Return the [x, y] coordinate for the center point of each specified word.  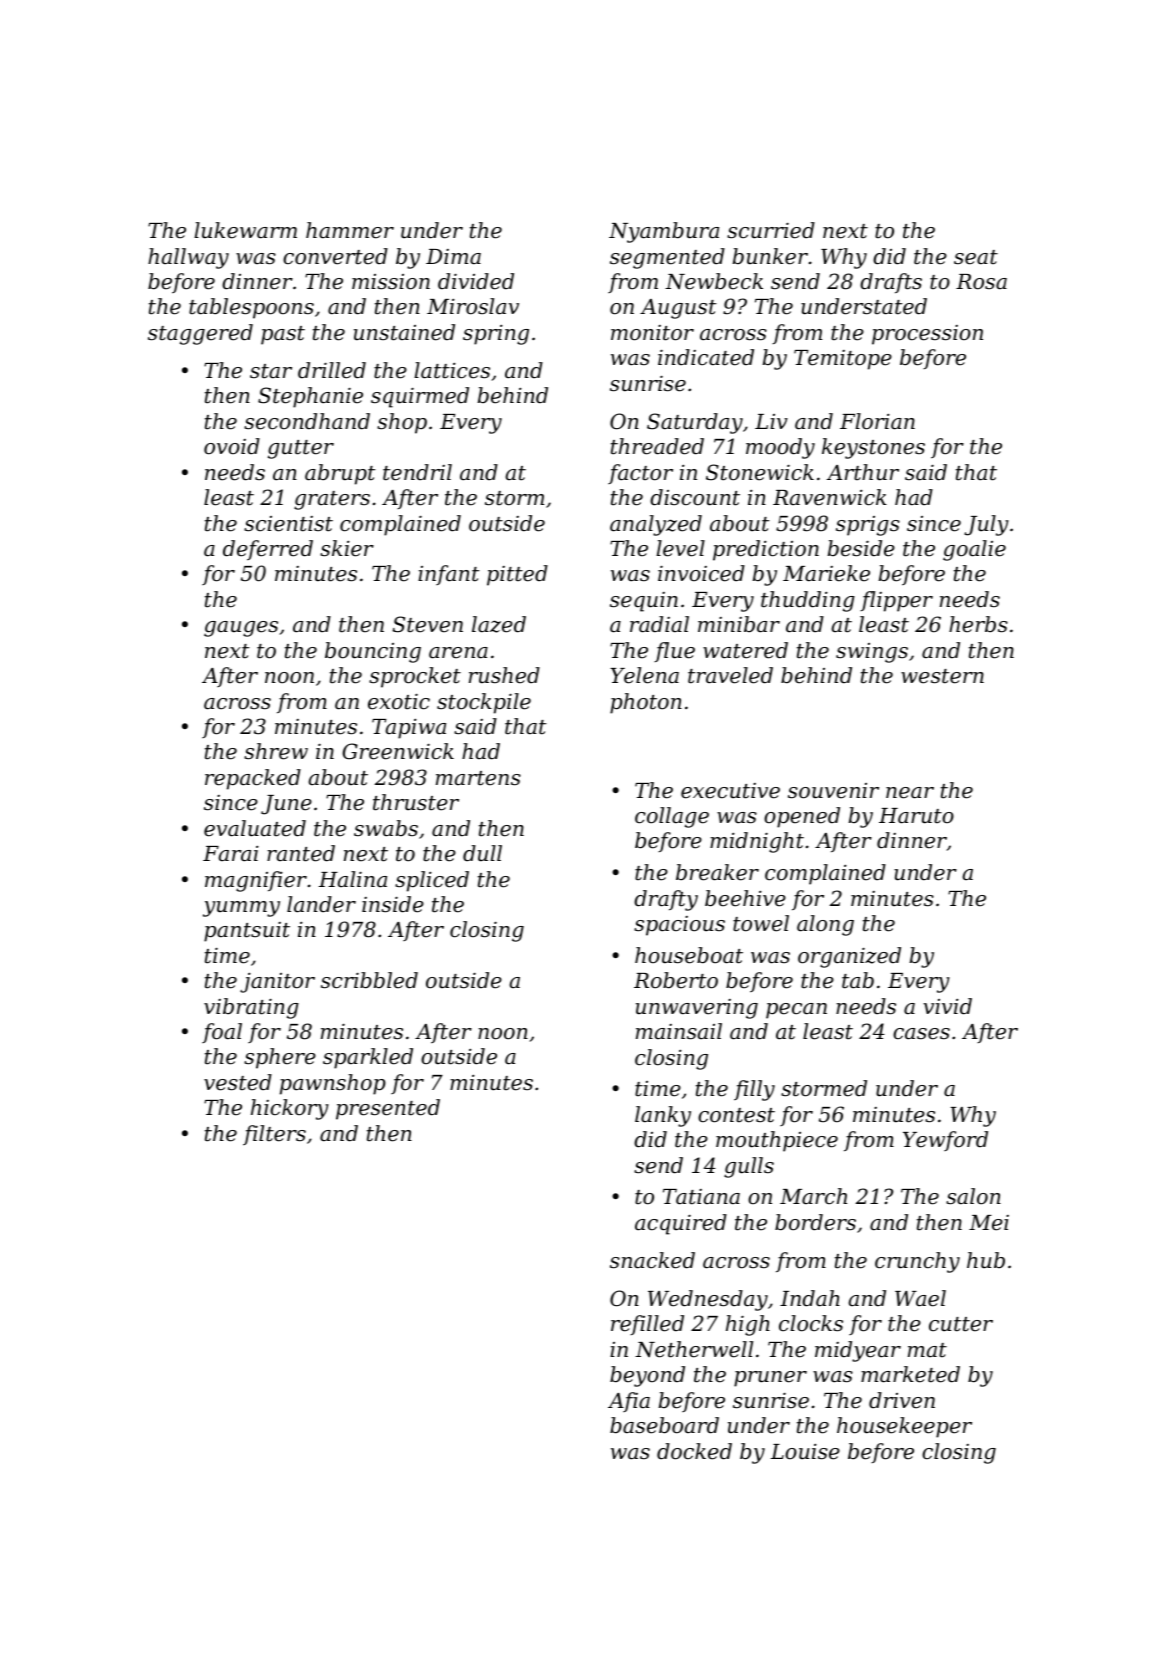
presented [388, 1109]
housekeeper [904, 1427]
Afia [629, 1402]
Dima [453, 257]
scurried [771, 230]
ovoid [232, 446]
